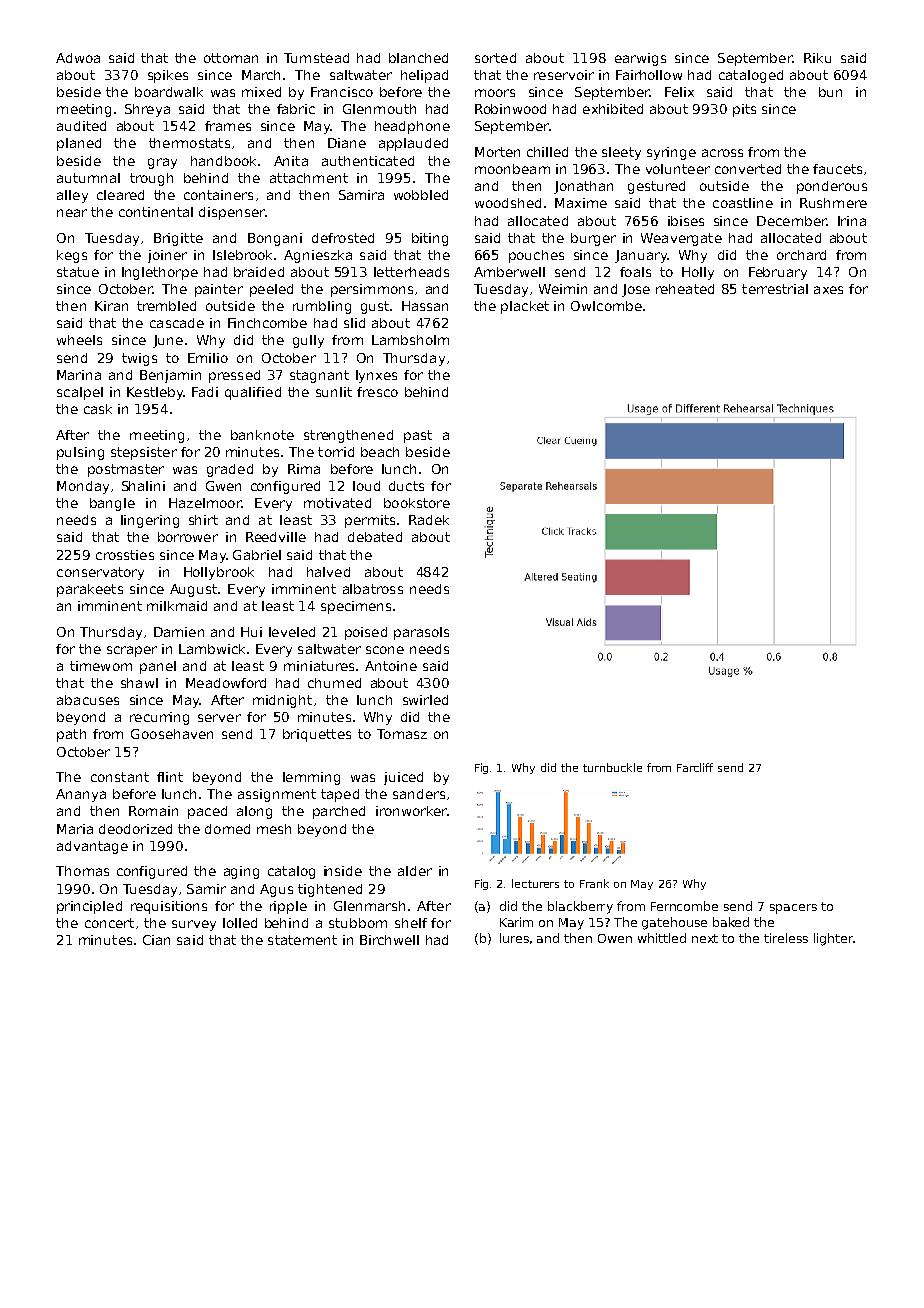  What do you see at coordinates (377, 392) in the document?
I see `fresco` at bounding box center [377, 392].
